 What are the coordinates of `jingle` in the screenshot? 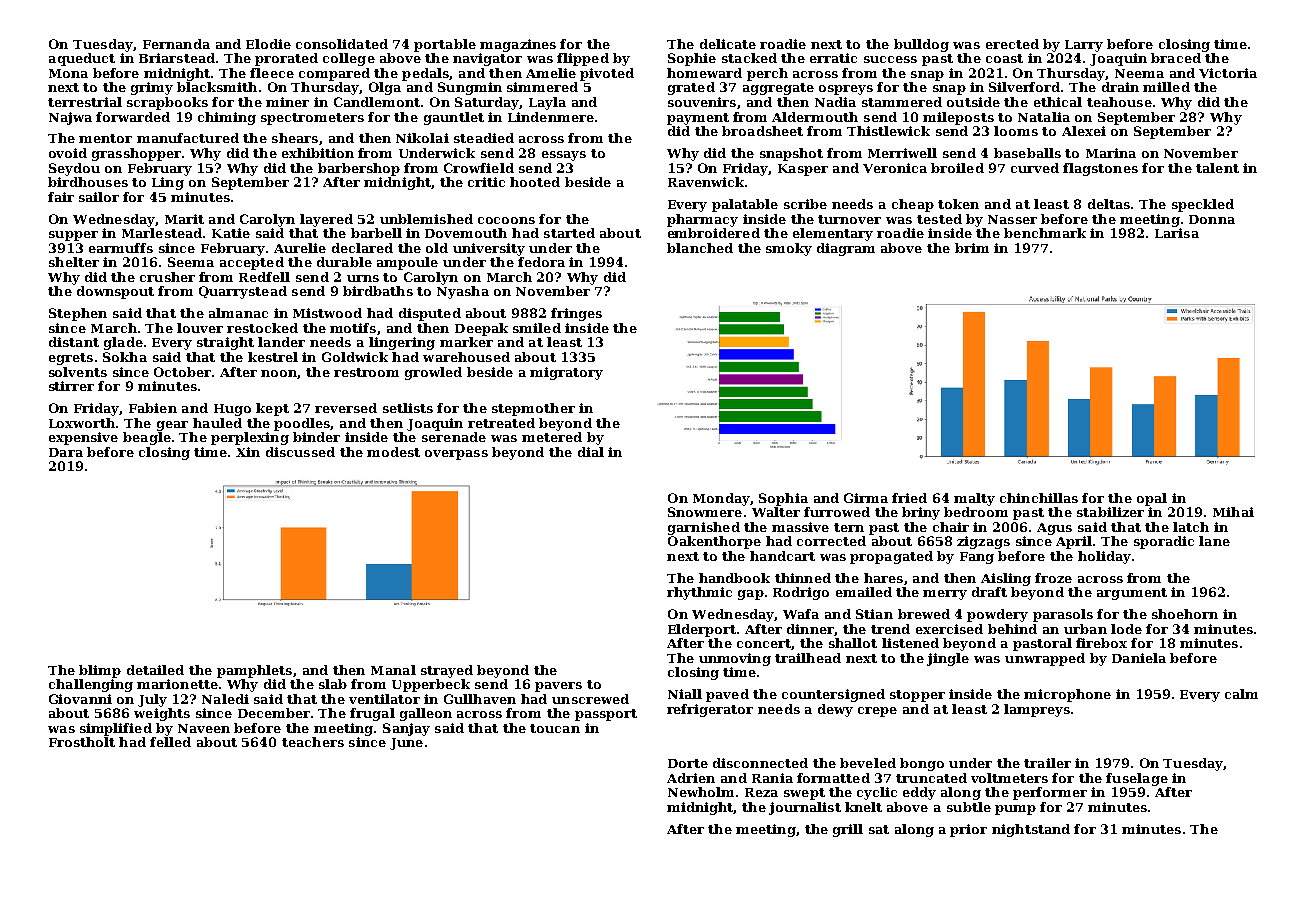 It's located at (948, 659).
